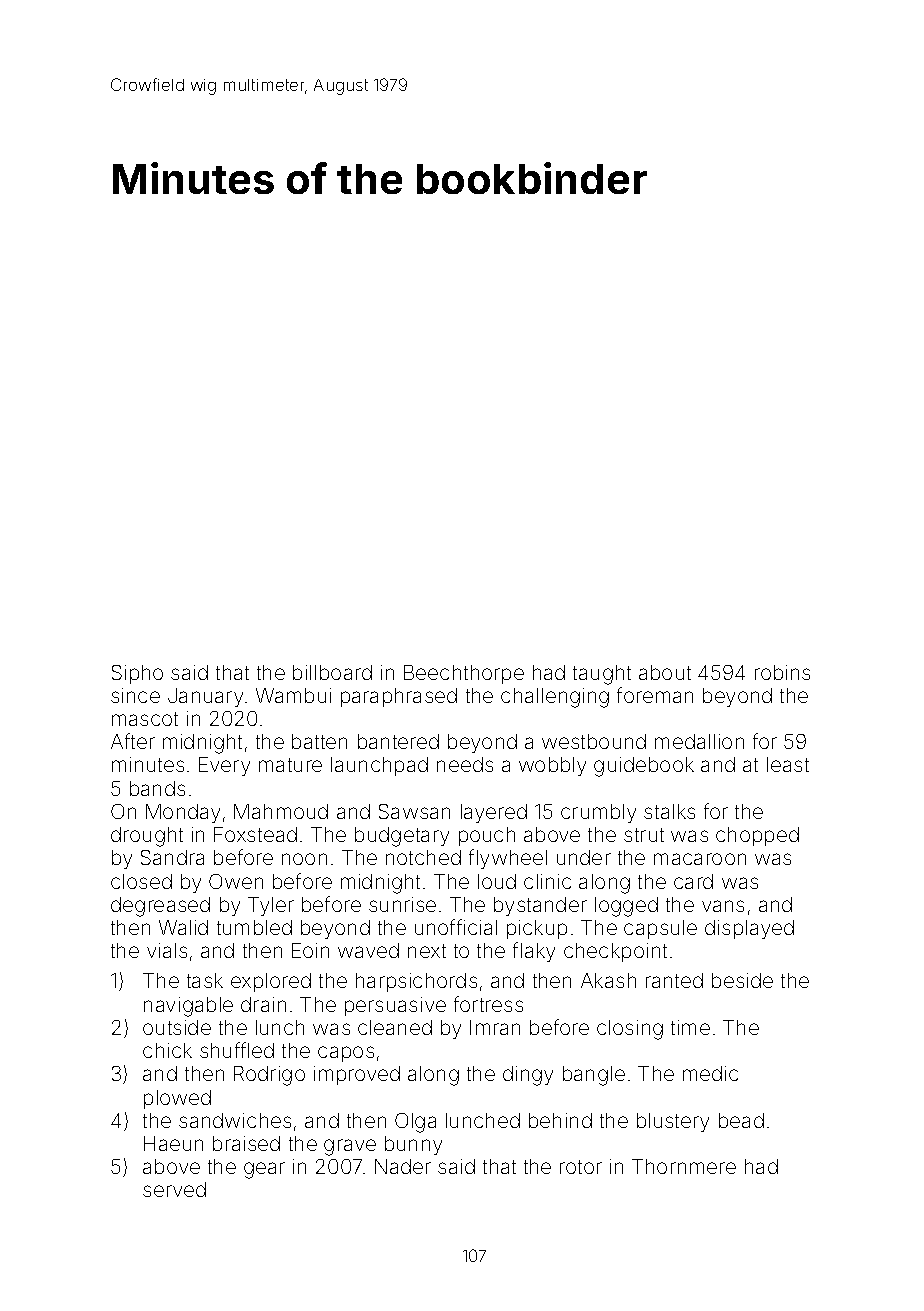 This document has height=1311, width=924. Describe the element at coordinates (205, 697) in the document. I see `January` at that location.
